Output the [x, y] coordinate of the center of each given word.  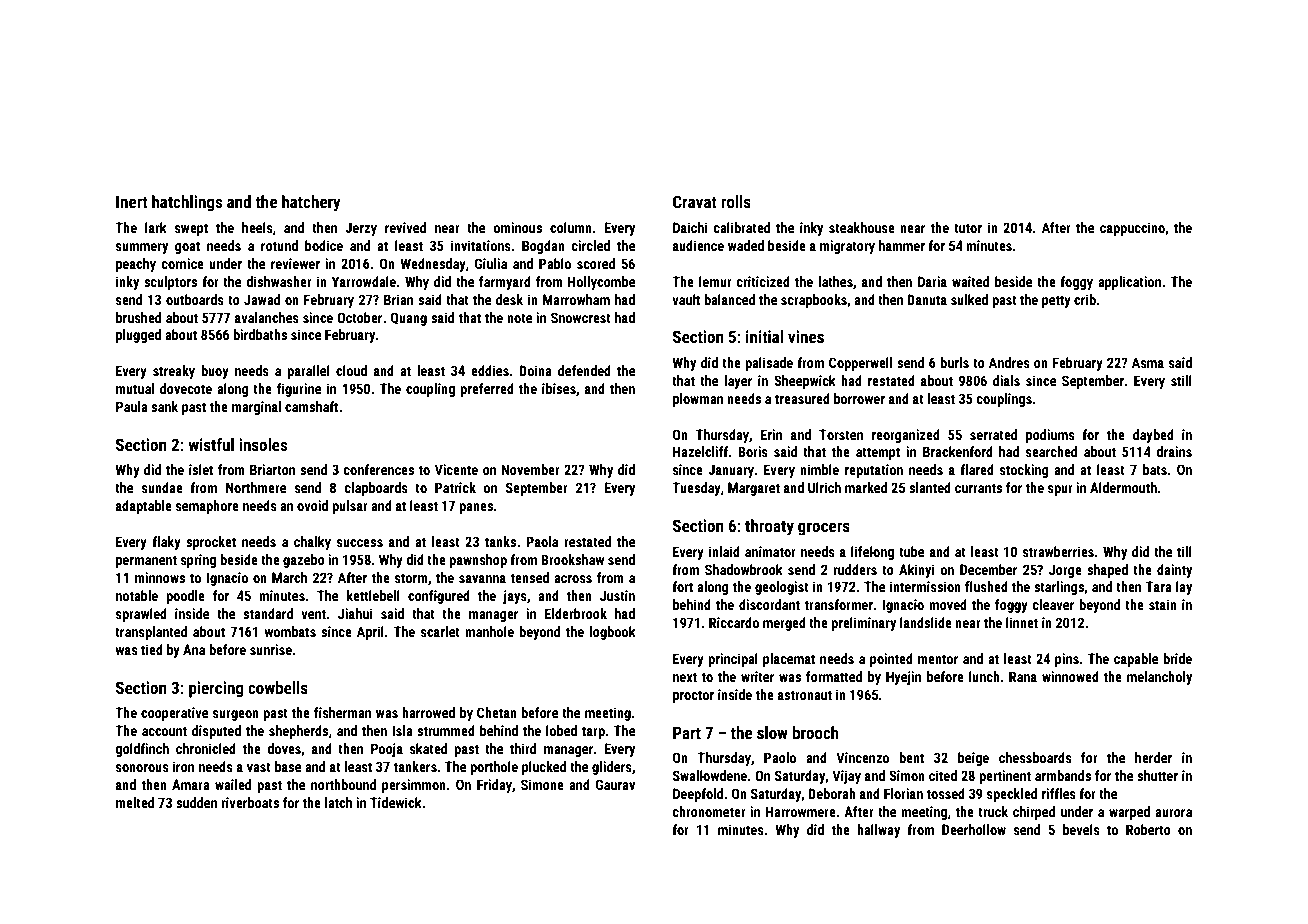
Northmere [256, 487]
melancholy [1159, 678]
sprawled [141, 615]
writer [757, 676]
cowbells [278, 687]
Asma [1148, 362]
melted [135, 802]
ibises [559, 388]
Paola [542, 541]
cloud [351, 370]
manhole [489, 631]
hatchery [311, 203]
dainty [1174, 571]
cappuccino [1132, 229]
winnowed [1070, 676]
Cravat [695, 201]
